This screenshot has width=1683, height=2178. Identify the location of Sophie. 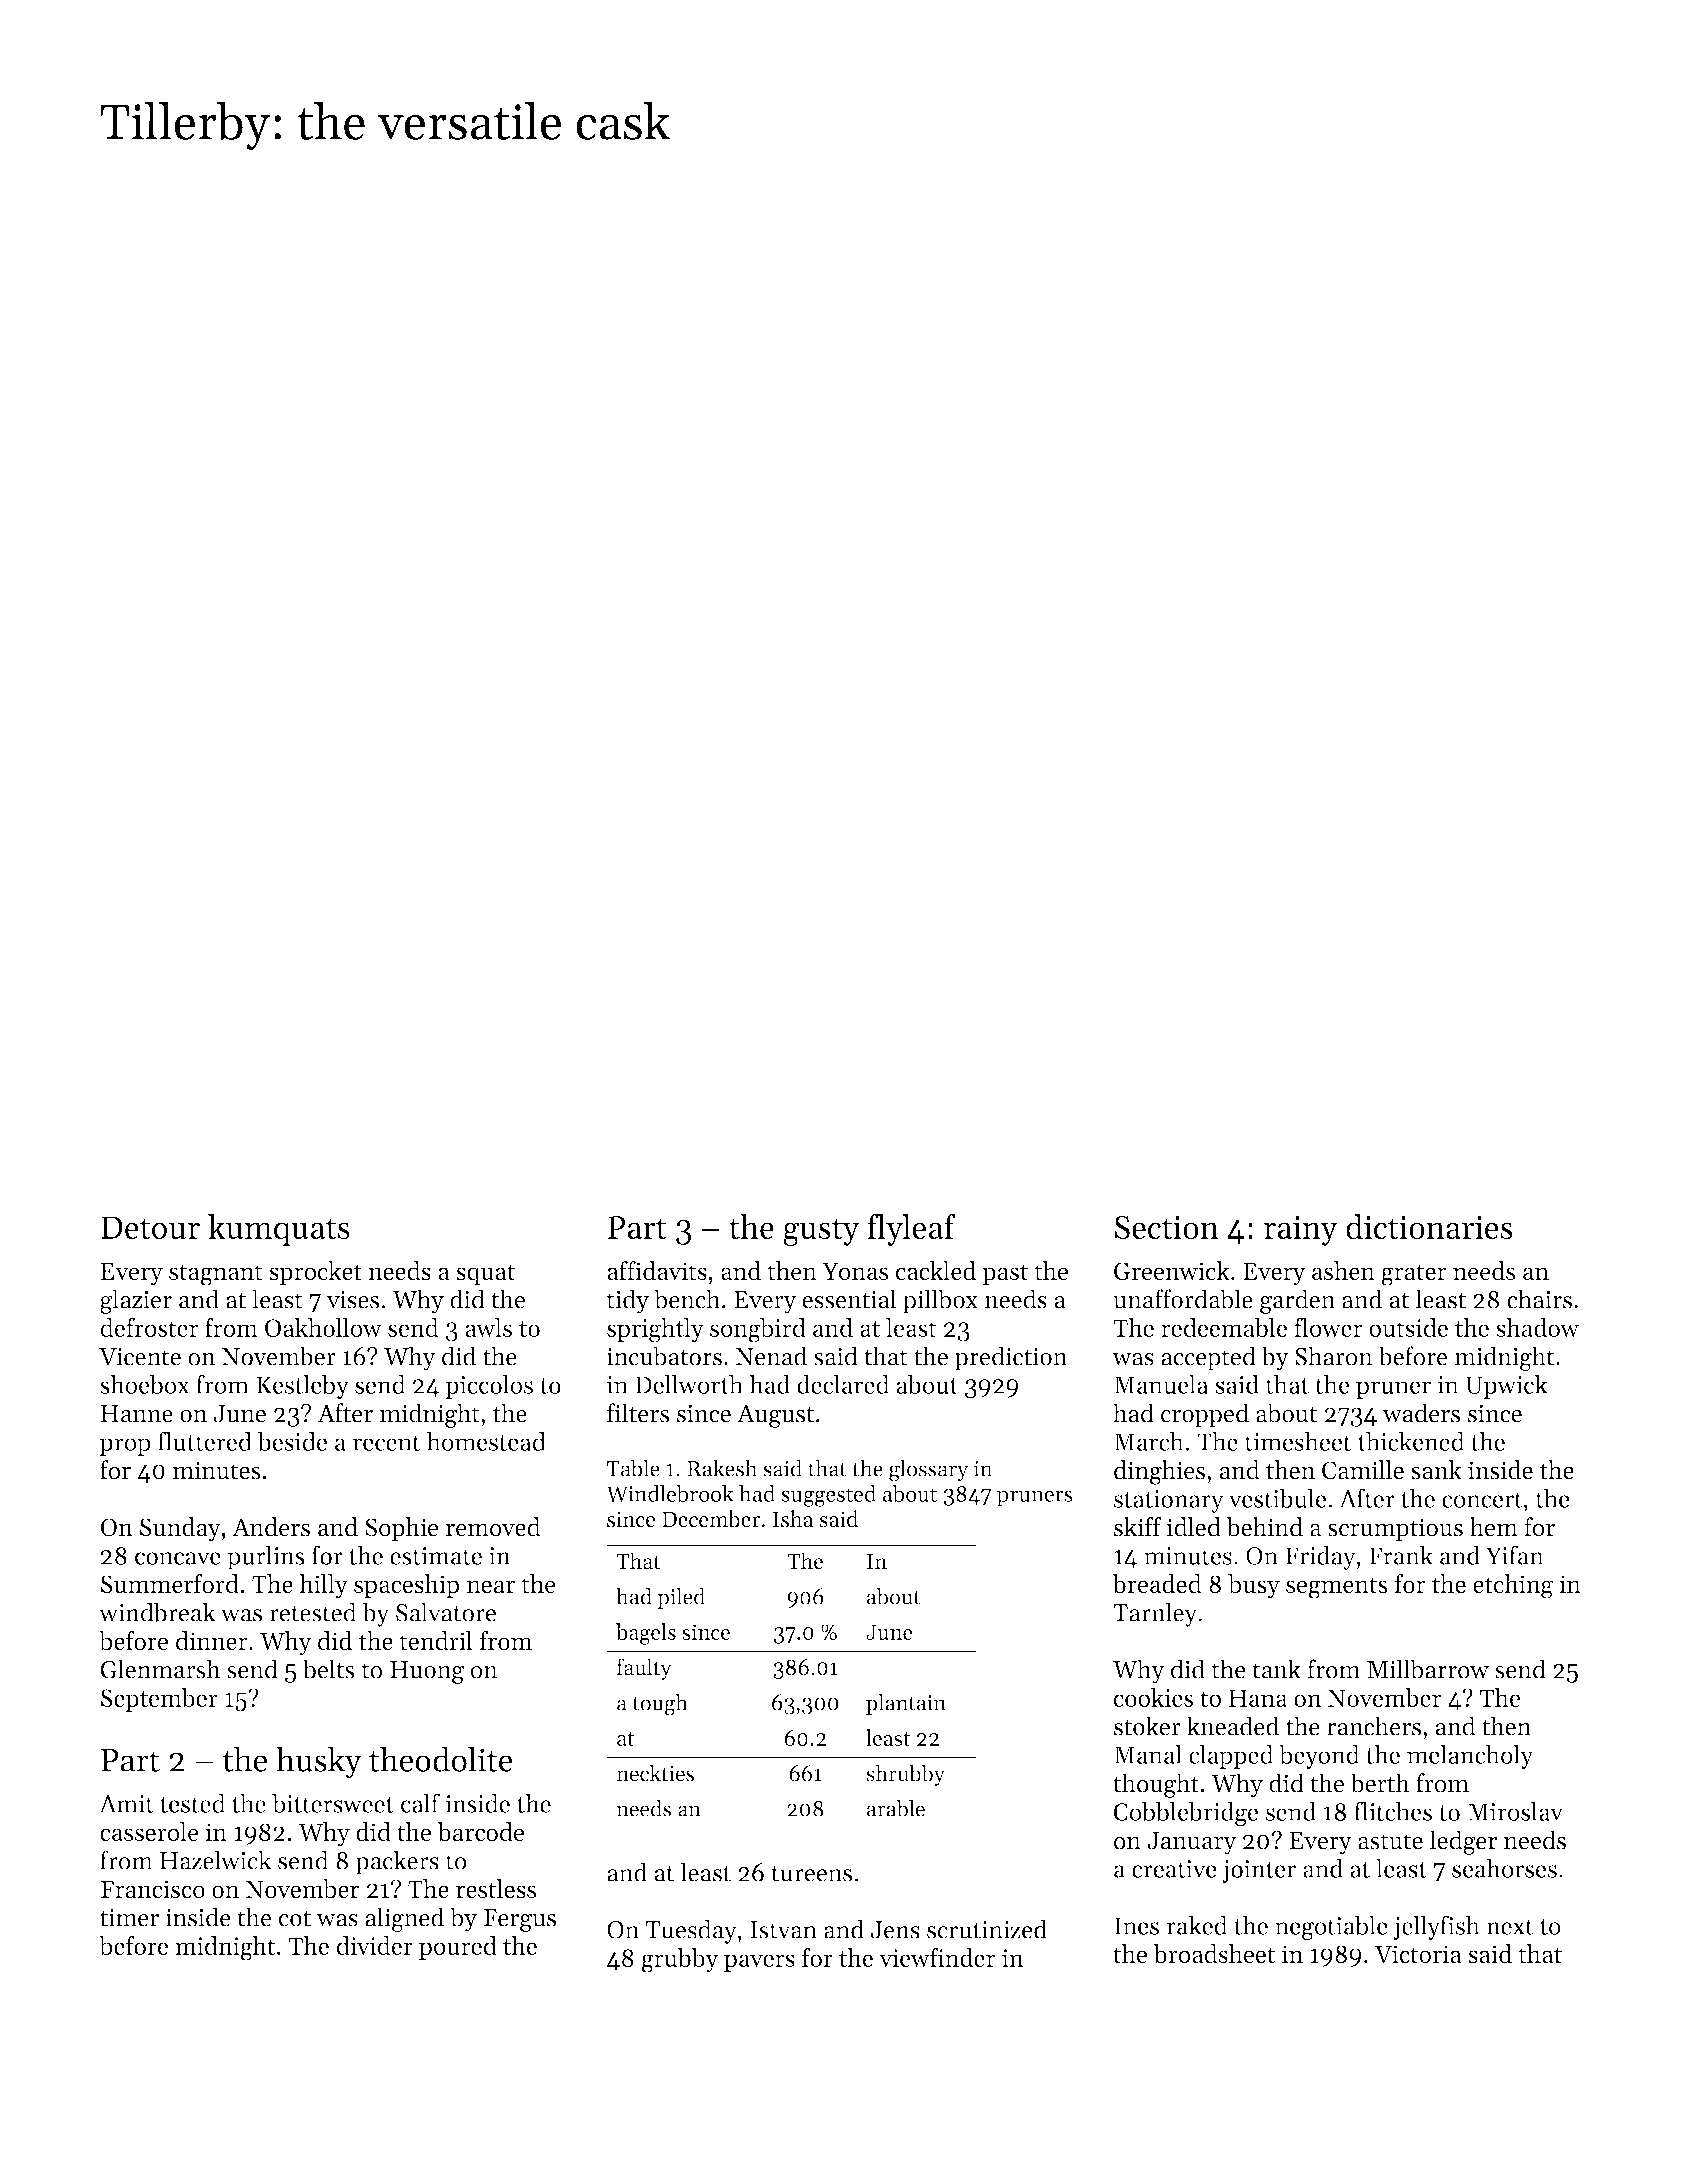
(402, 1529).
